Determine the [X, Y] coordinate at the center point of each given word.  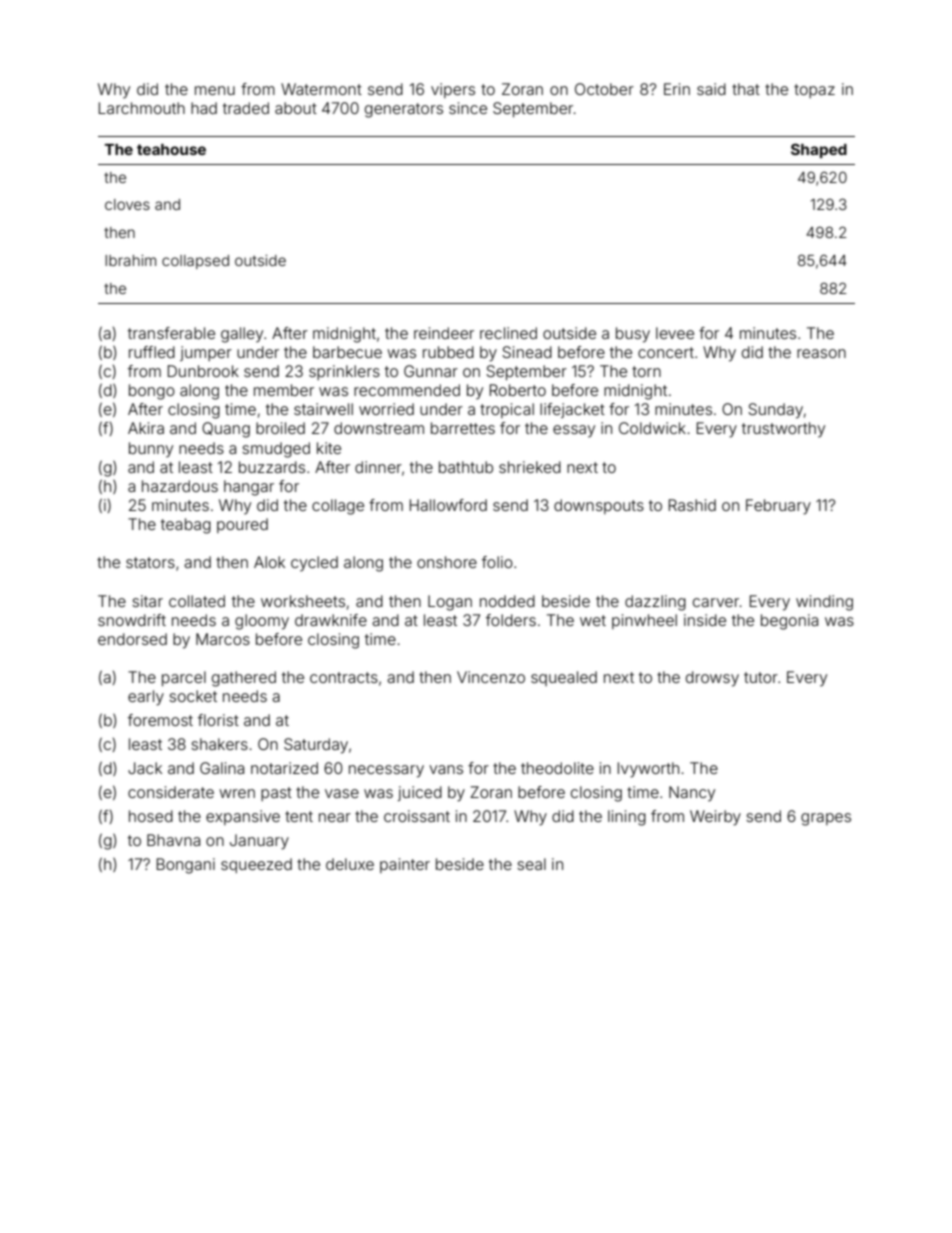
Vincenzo [491, 677]
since [468, 108]
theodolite [557, 768]
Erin [677, 89]
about [296, 108]
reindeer [444, 333]
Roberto [518, 390]
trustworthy [783, 430]
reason [821, 353]
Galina [222, 768]
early [146, 698]
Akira [146, 428]
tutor [761, 677]
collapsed [195, 262]
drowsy [712, 679]
